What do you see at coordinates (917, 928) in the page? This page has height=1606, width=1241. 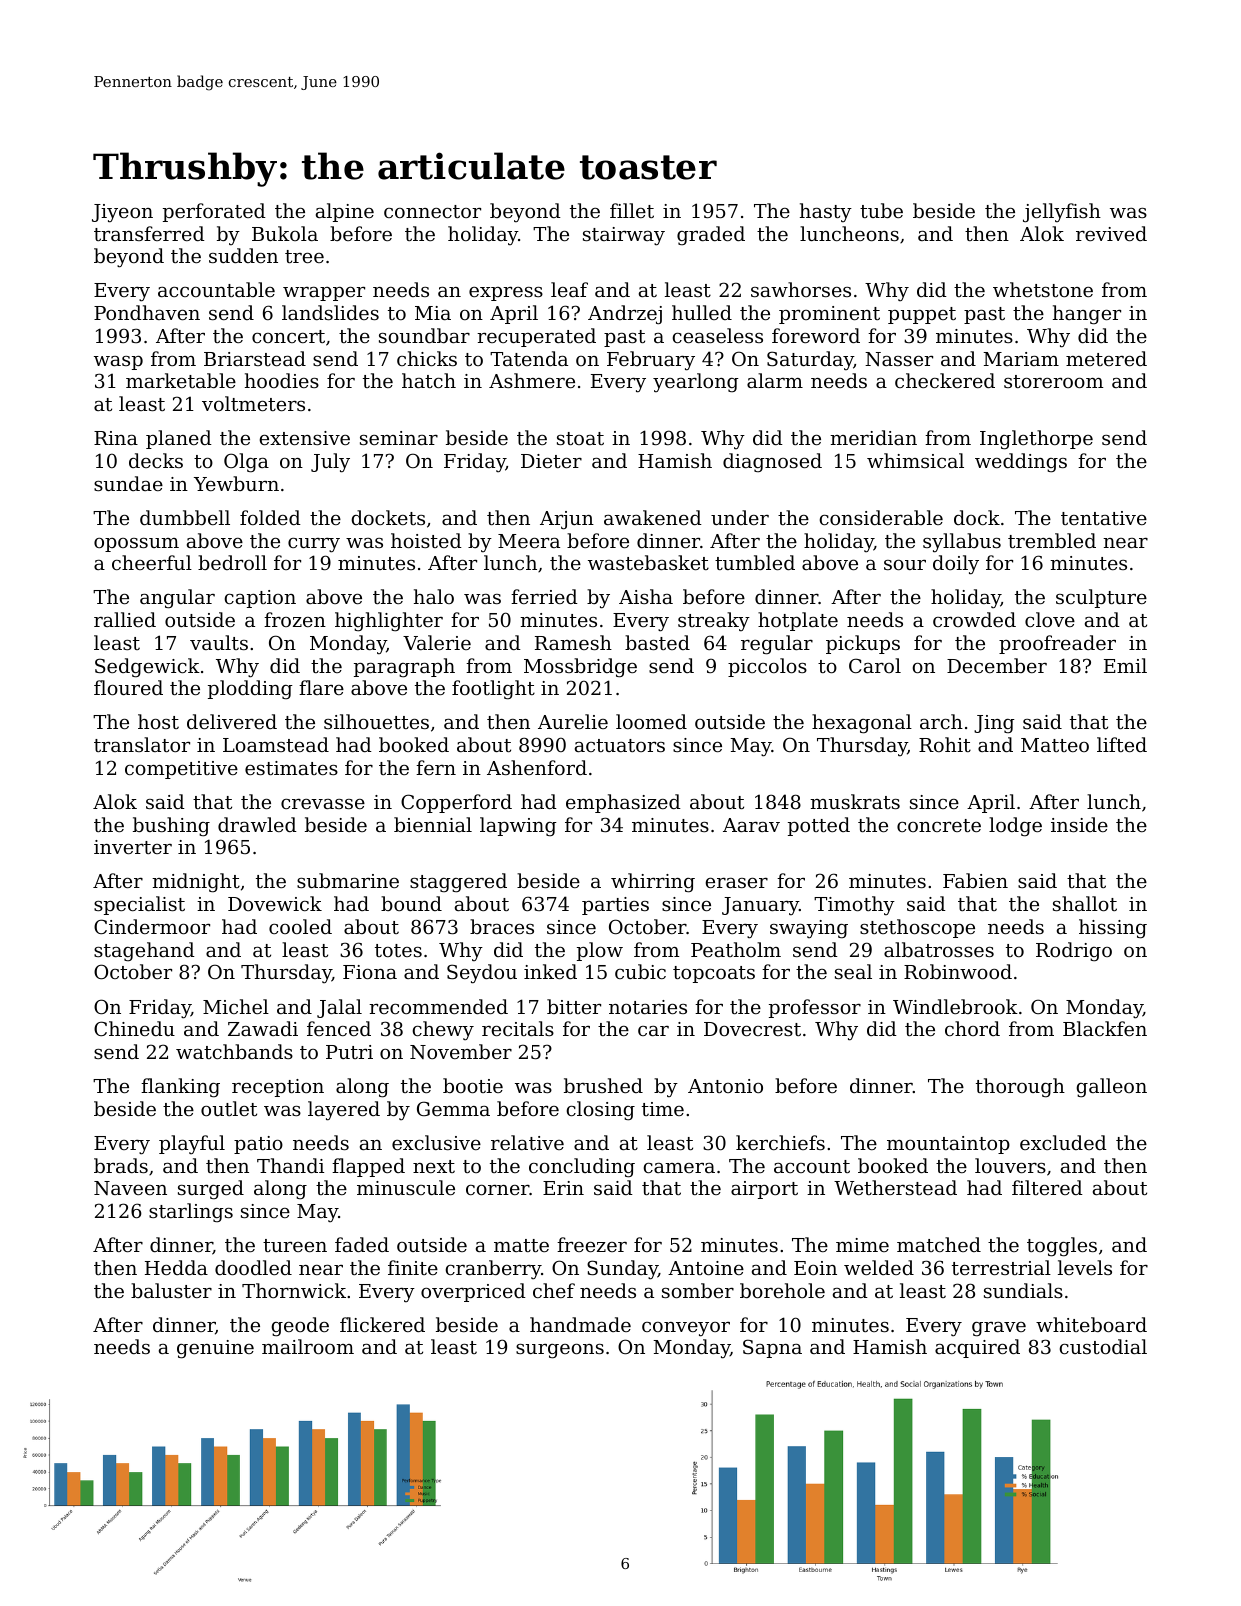 I see `stethoscope` at bounding box center [917, 928].
